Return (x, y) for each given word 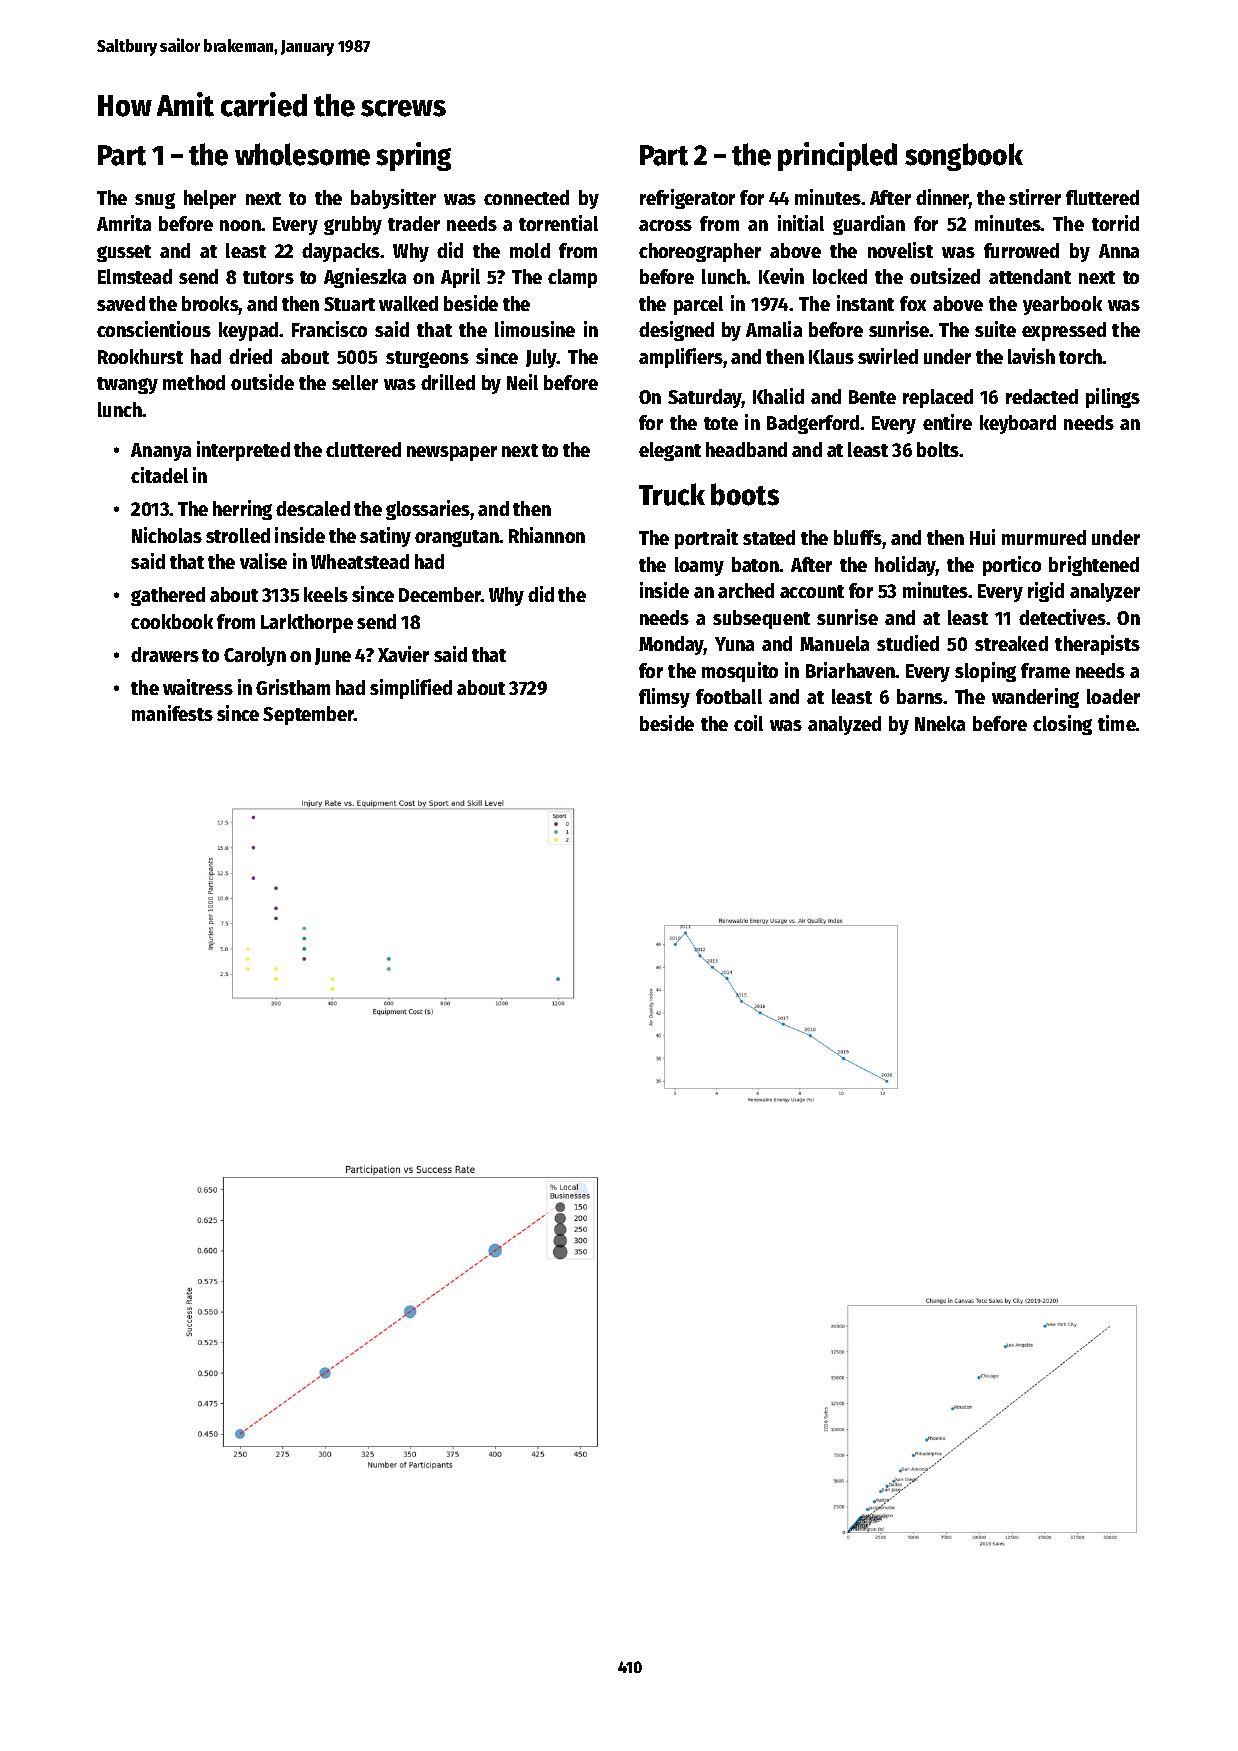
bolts (938, 449)
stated (769, 537)
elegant (670, 451)
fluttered (1102, 197)
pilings (1113, 398)
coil (748, 723)
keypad (249, 331)
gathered (168, 596)
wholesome (302, 154)
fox (913, 303)
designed (676, 331)
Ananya (161, 452)
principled (837, 156)
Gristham (293, 687)
